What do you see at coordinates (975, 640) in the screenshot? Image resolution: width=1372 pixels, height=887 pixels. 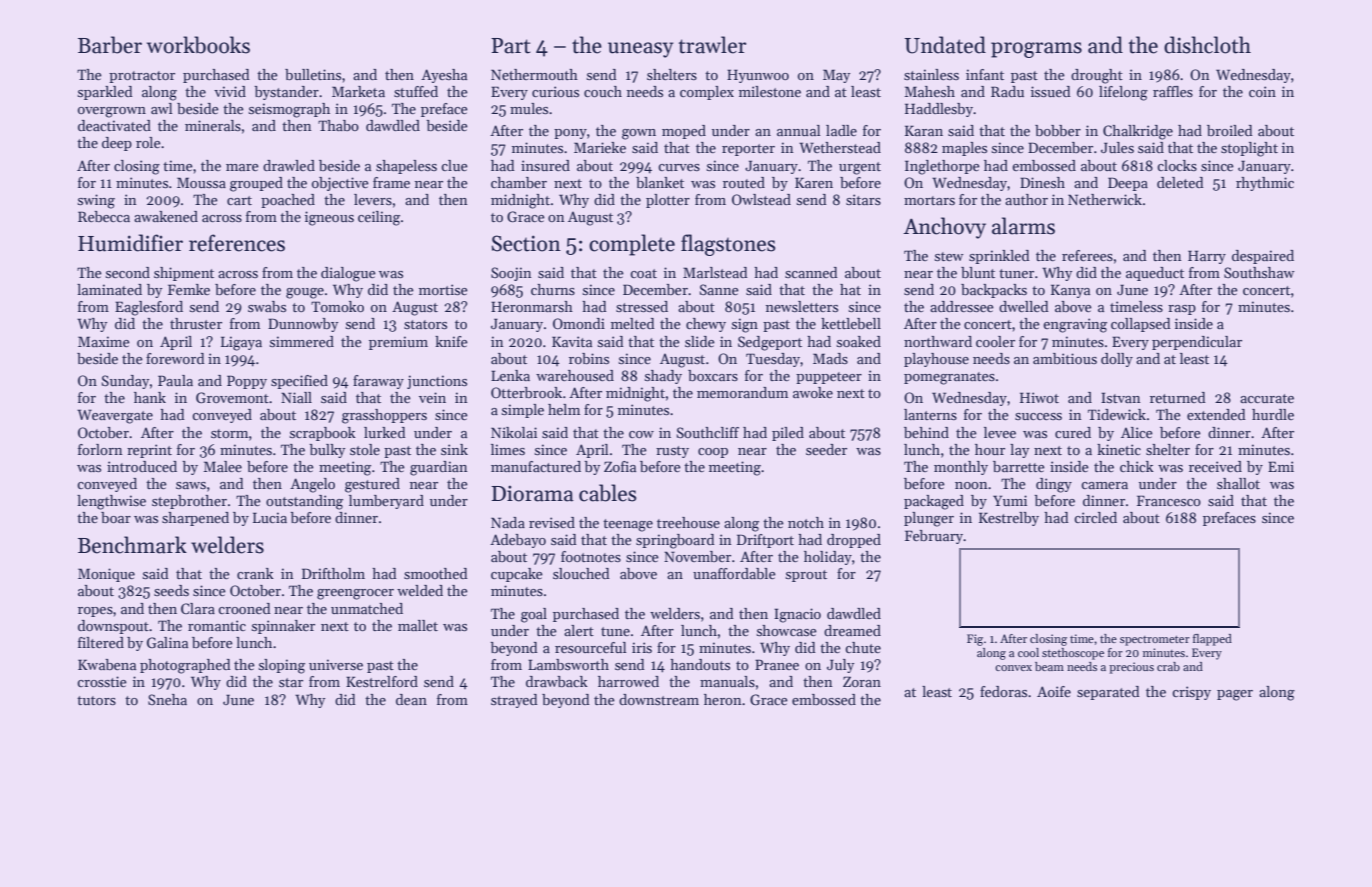 I see `Fig` at bounding box center [975, 640].
